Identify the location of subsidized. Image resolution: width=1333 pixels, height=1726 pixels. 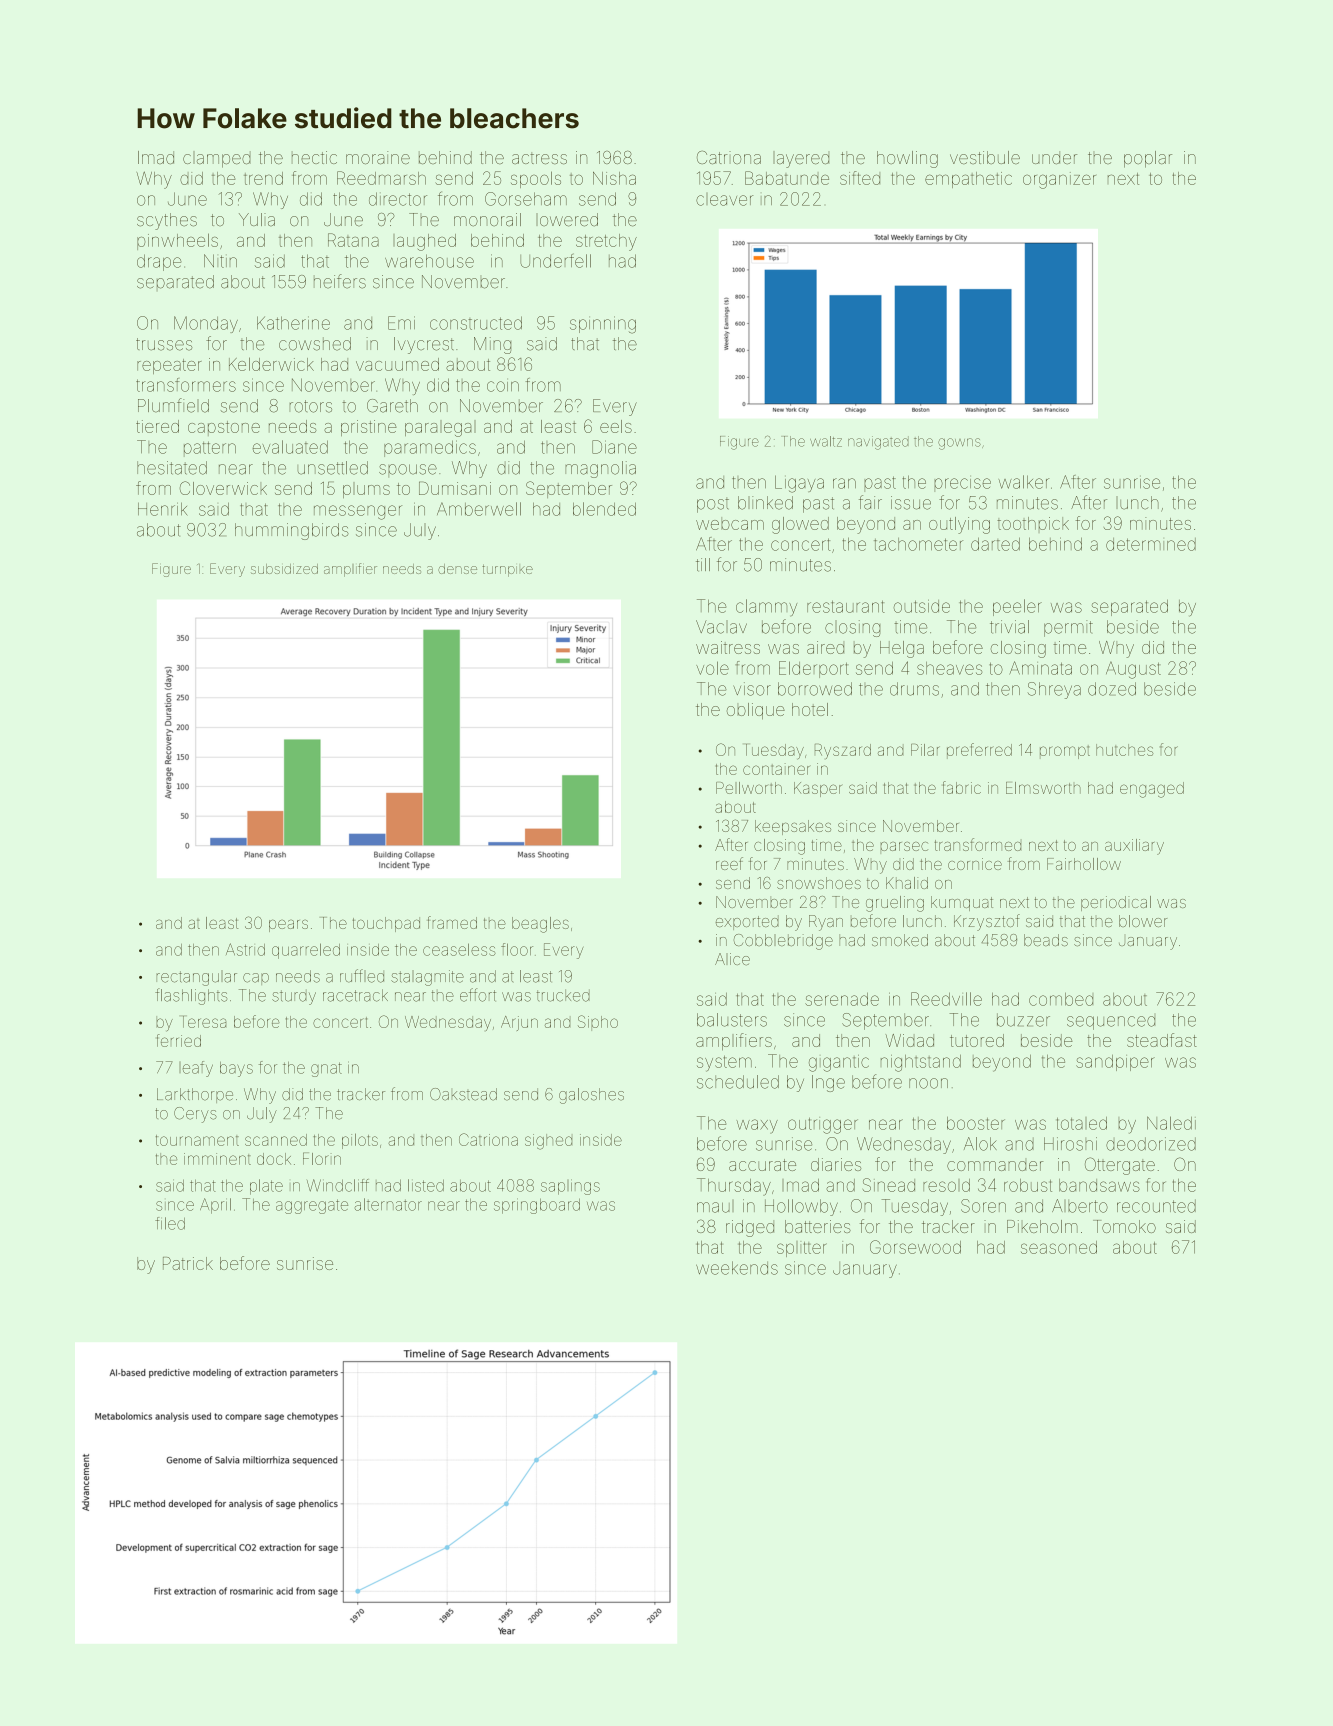
(284, 569).
